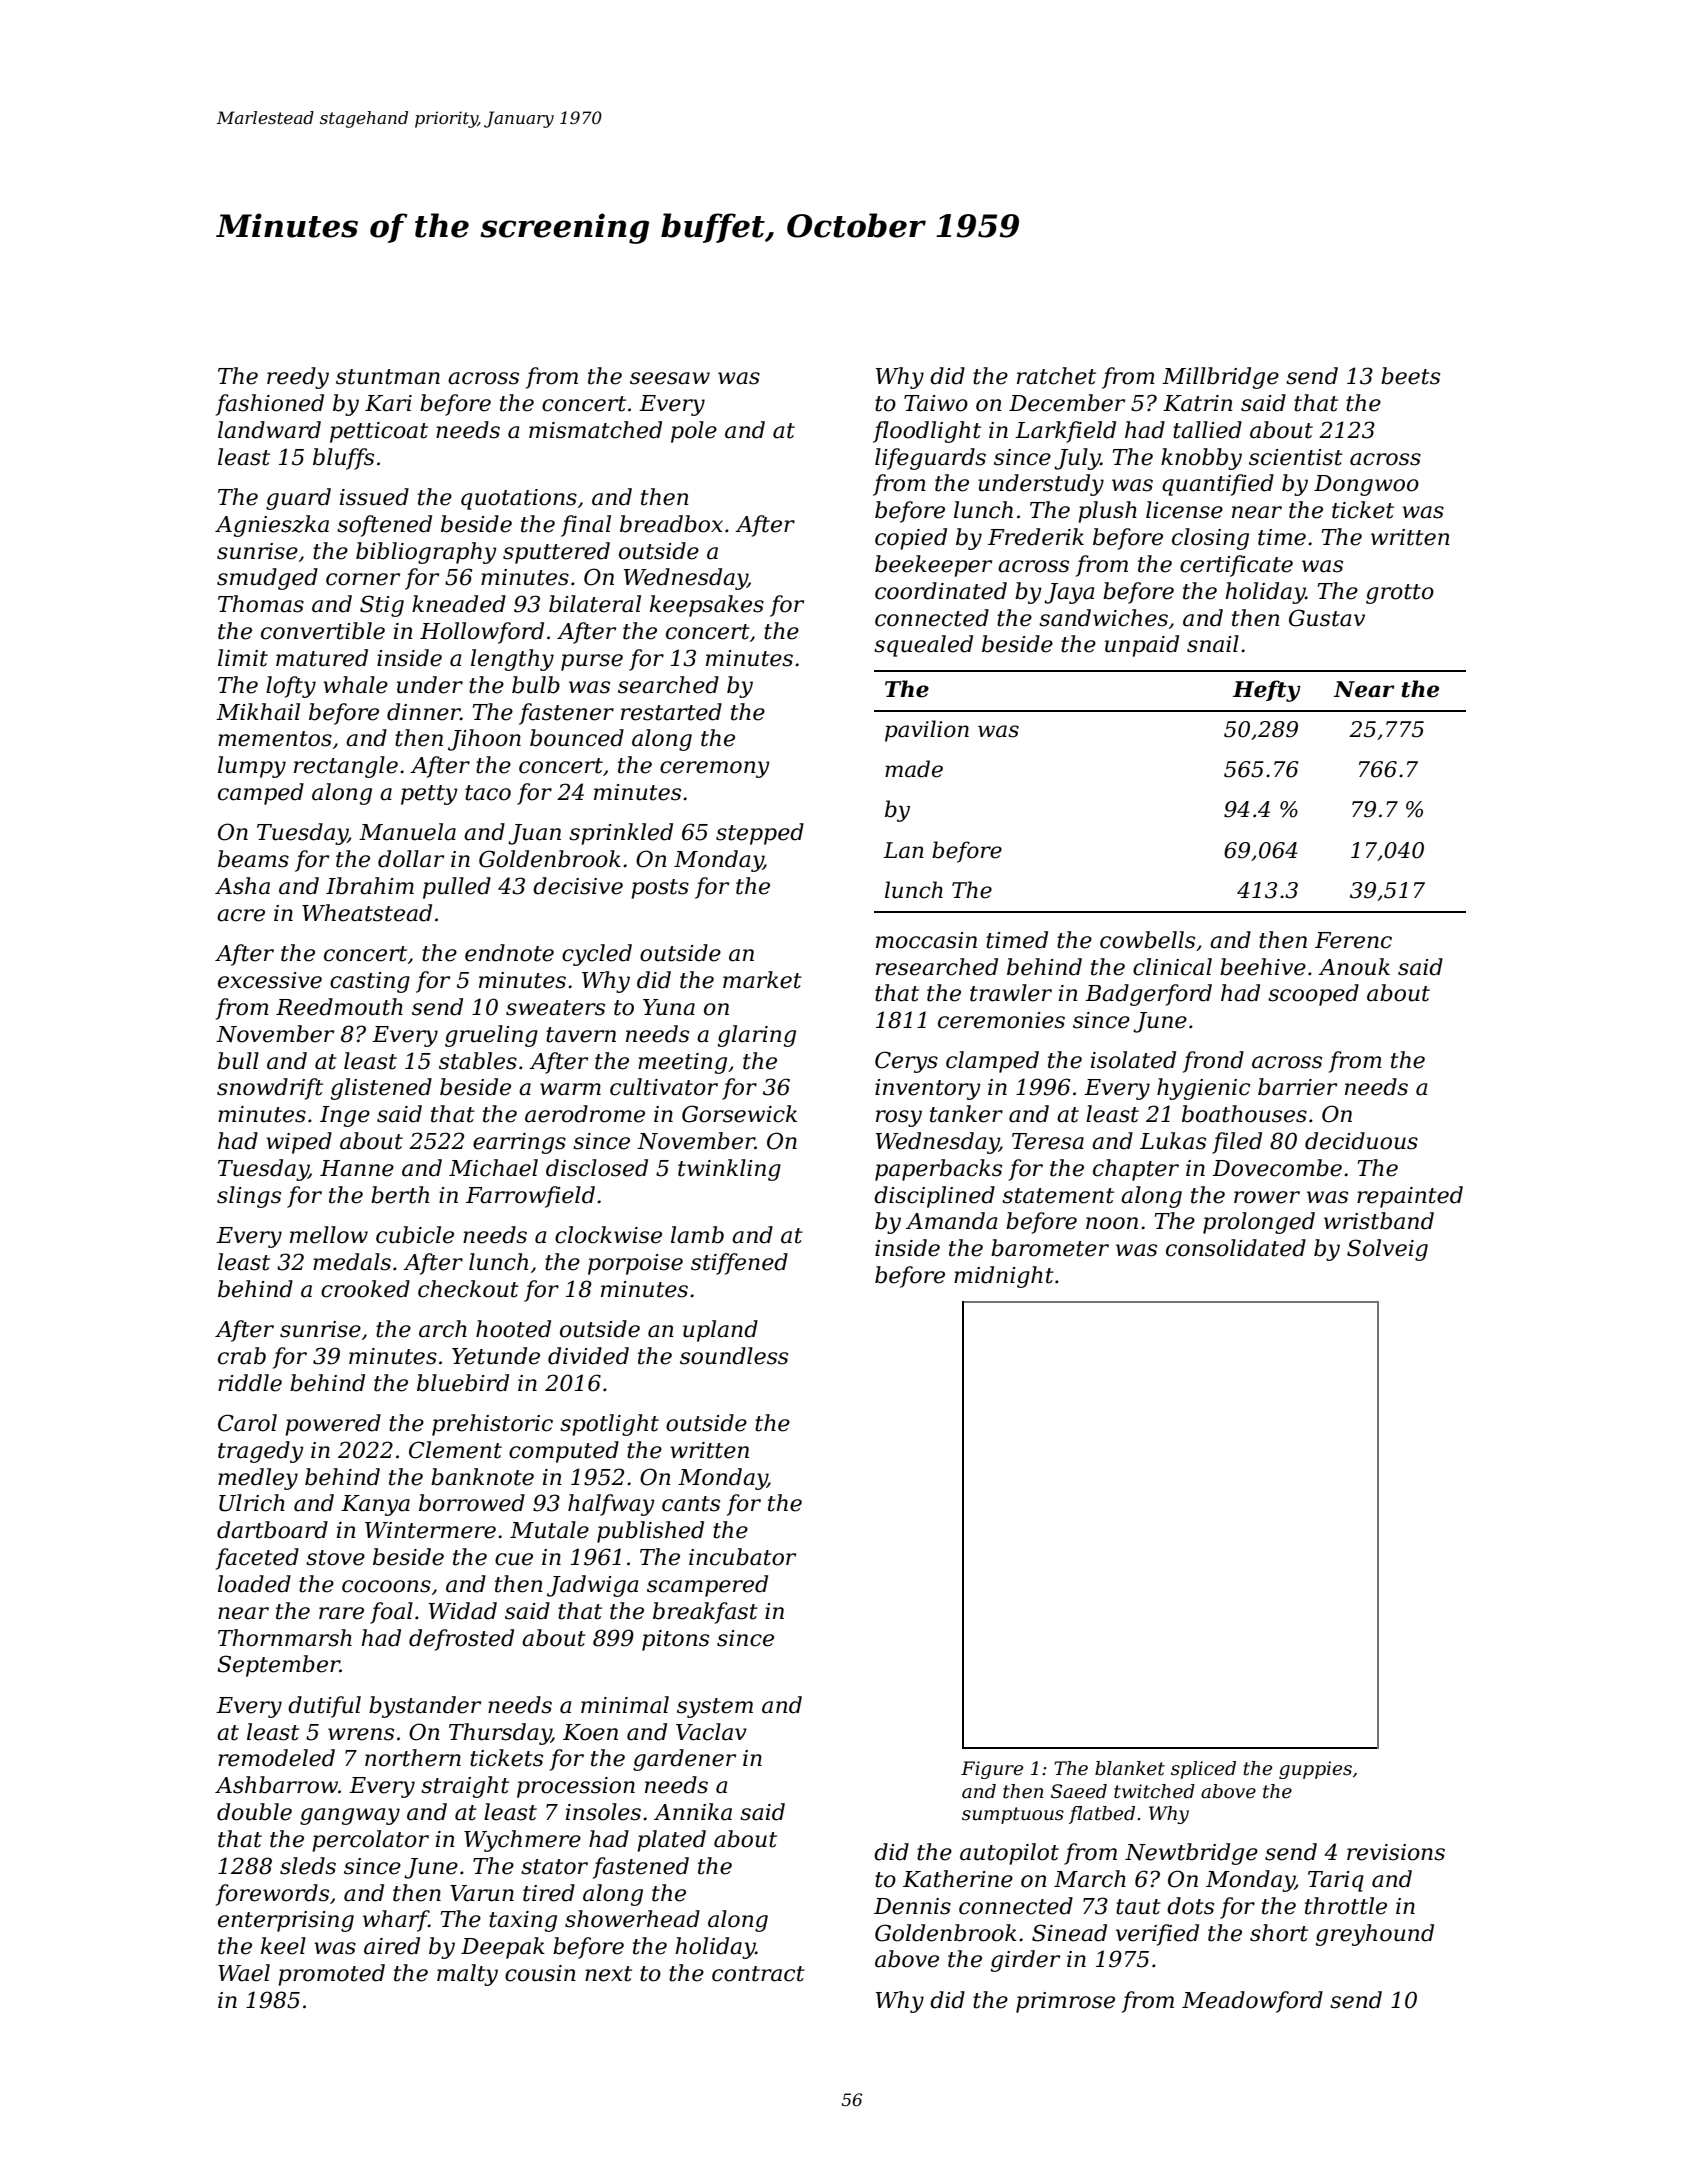 Image resolution: width=1683 pixels, height=2178 pixels. I want to click on clockwise, so click(608, 1235).
